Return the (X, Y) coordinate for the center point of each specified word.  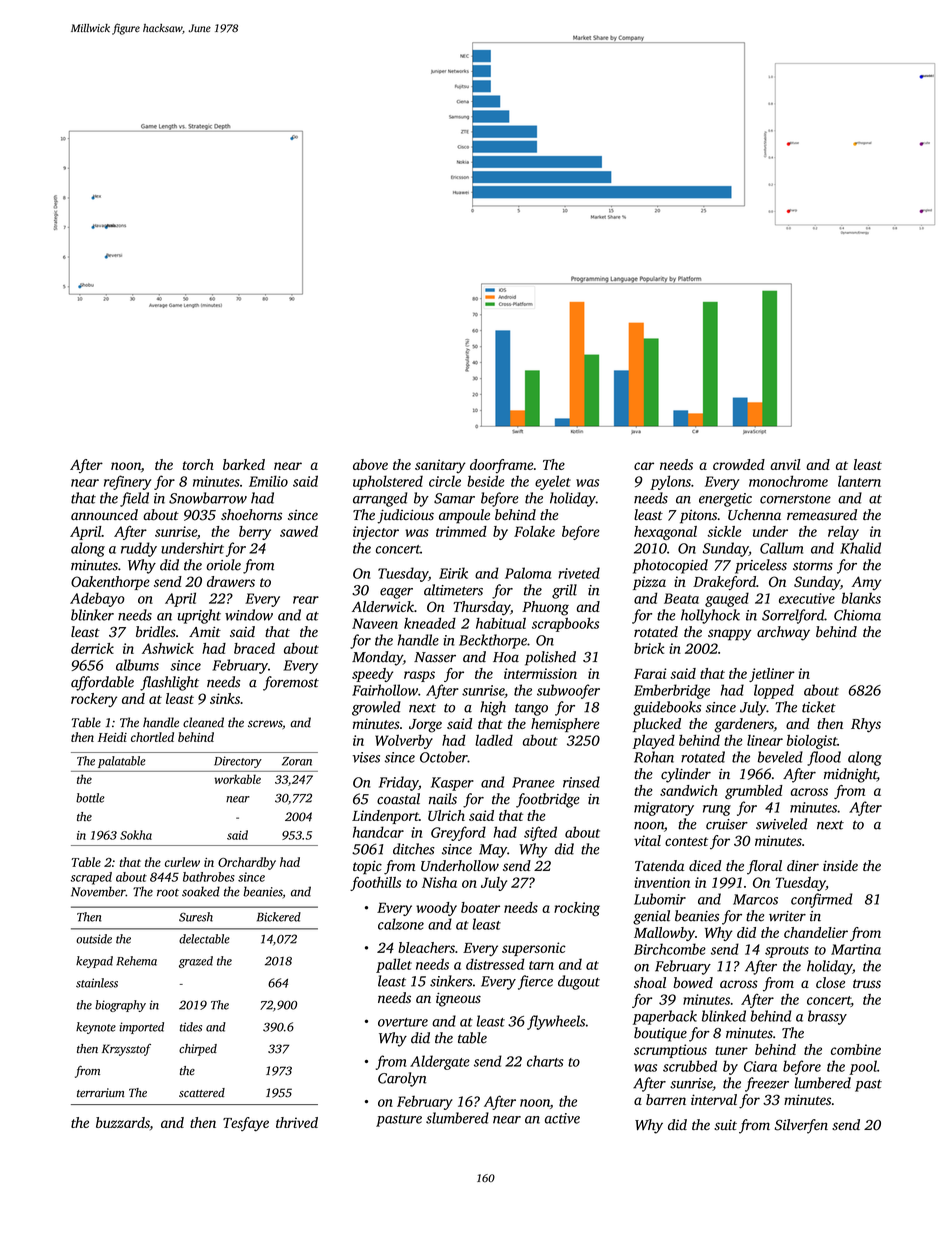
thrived (297, 1122)
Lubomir (660, 899)
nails (443, 799)
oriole (223, 565)
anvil (785, 464)
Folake (534, 531)
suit (725, 1125)
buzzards (123, 1122)
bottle (90, 798)
